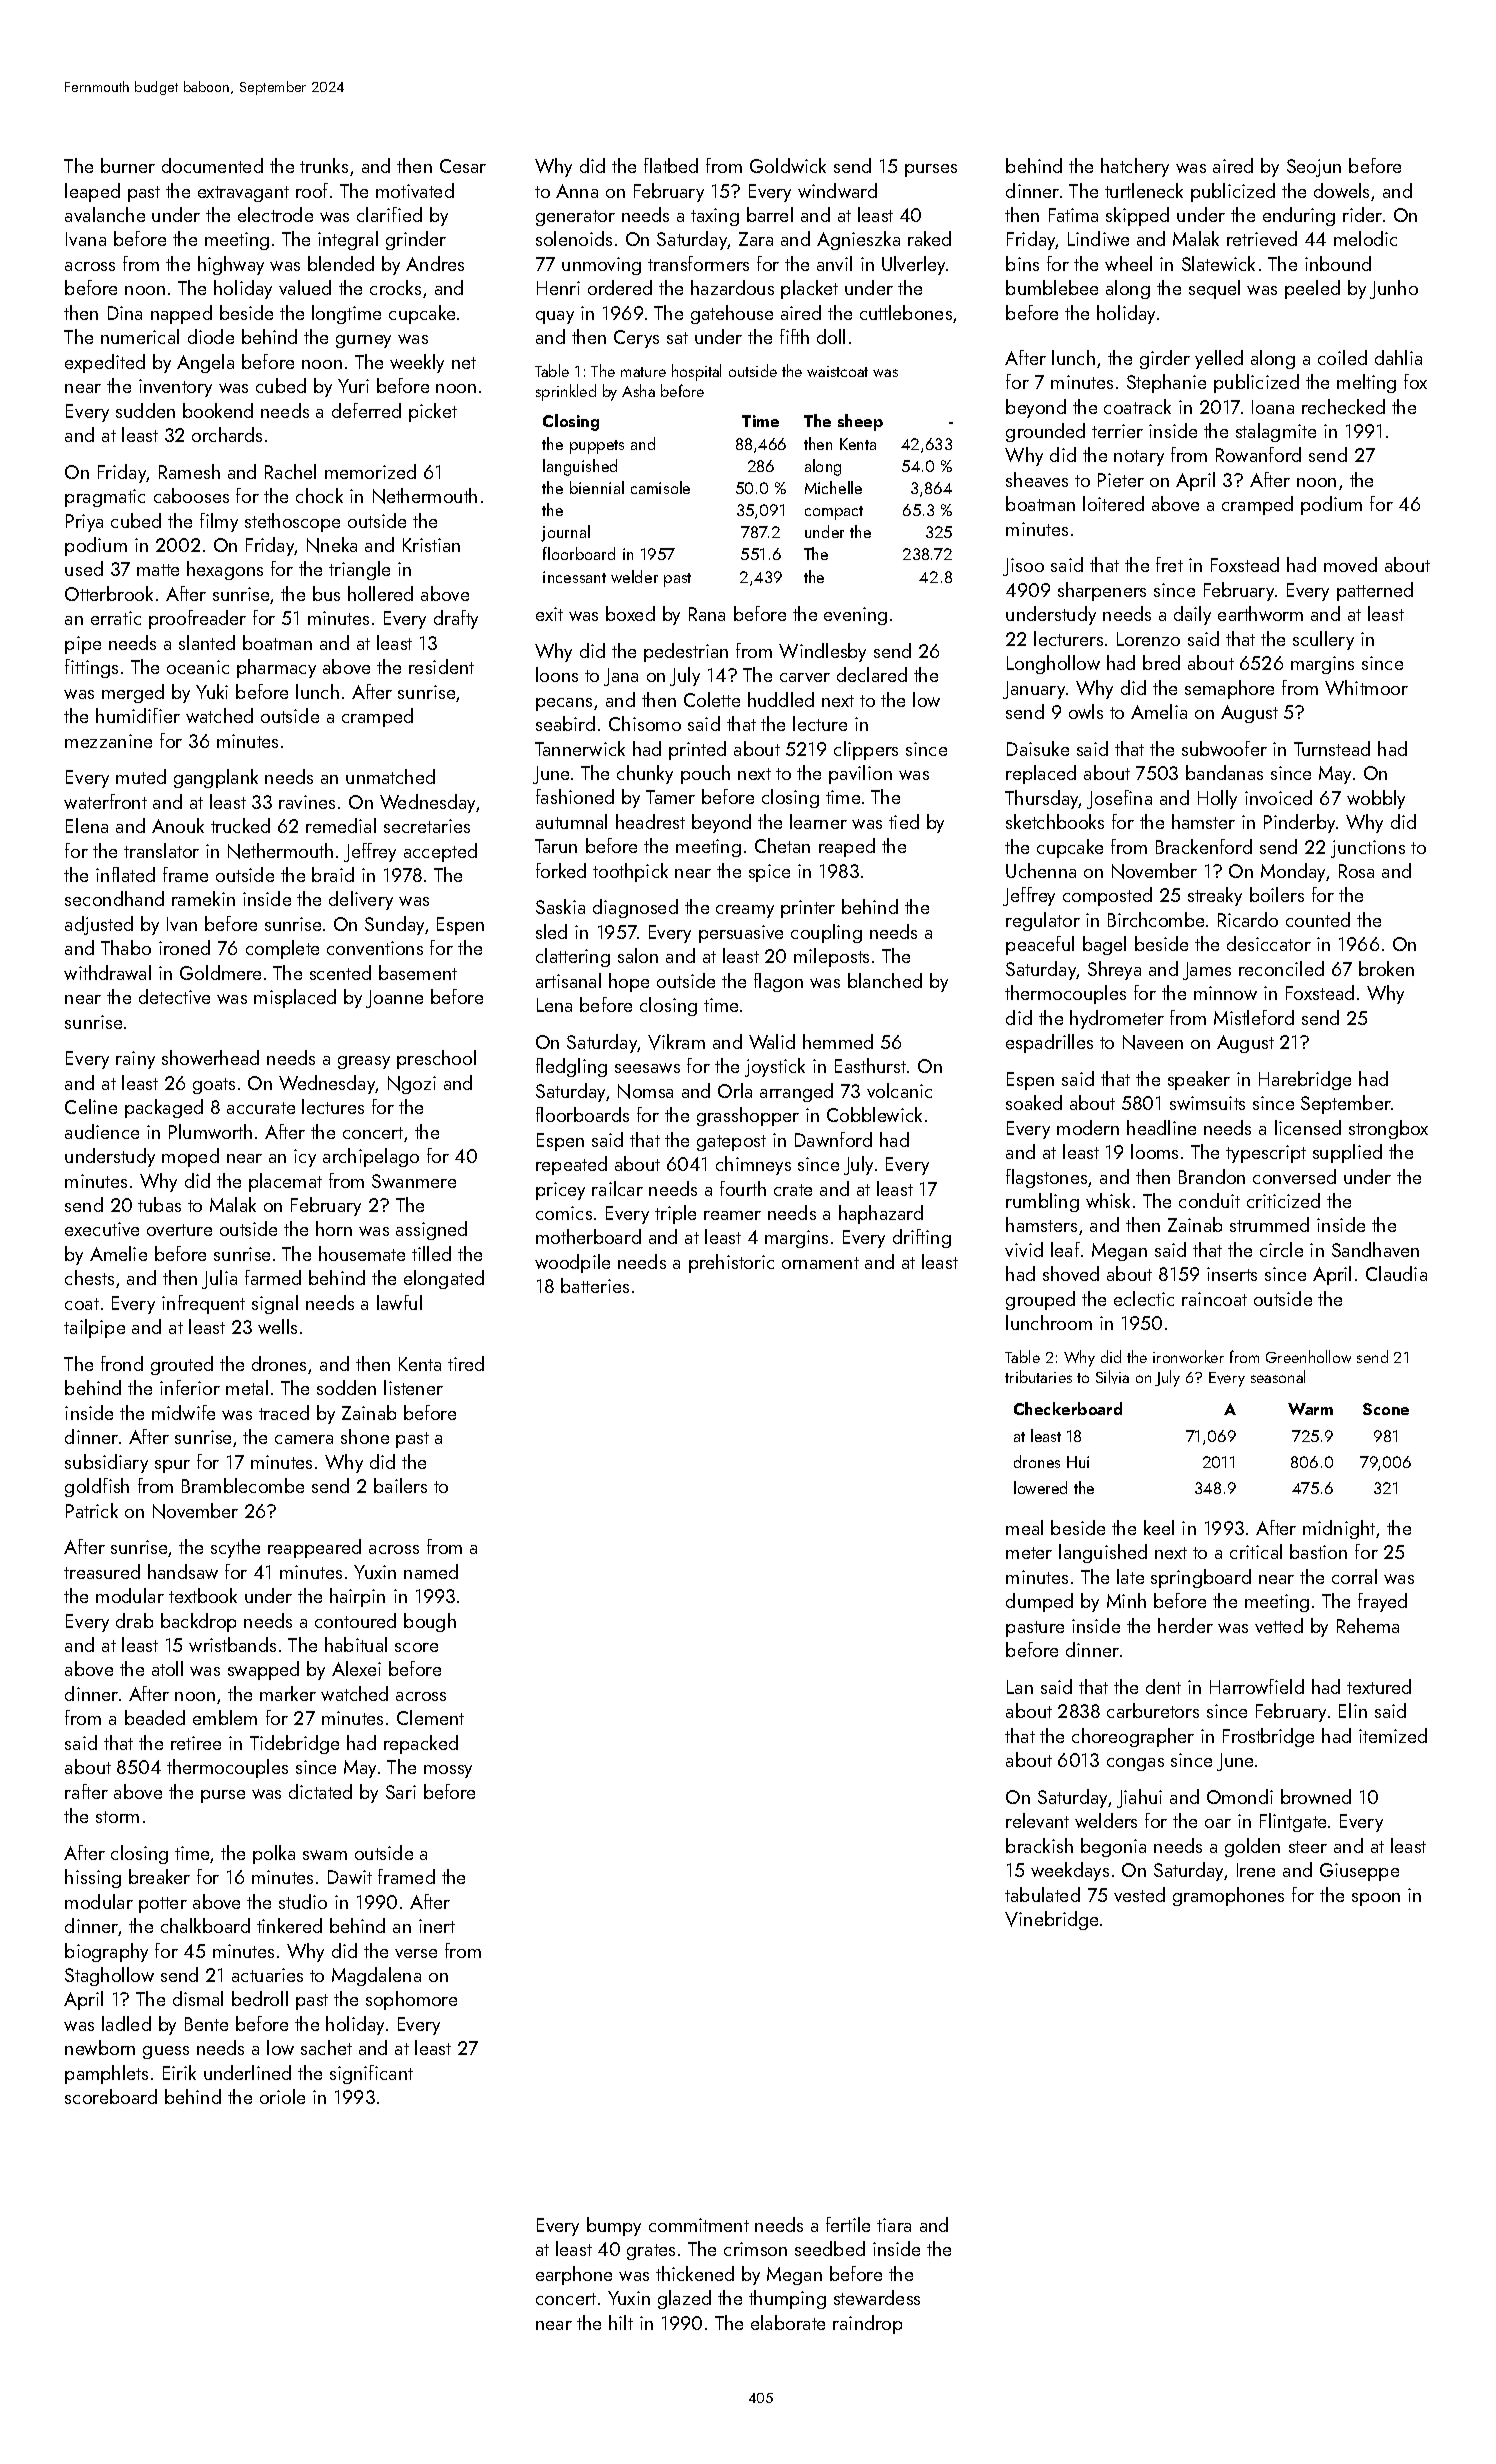  What do you see at coordinates (122, 1363) in the screenshot?
I see `frond` at bounding box center [122, 1363].
